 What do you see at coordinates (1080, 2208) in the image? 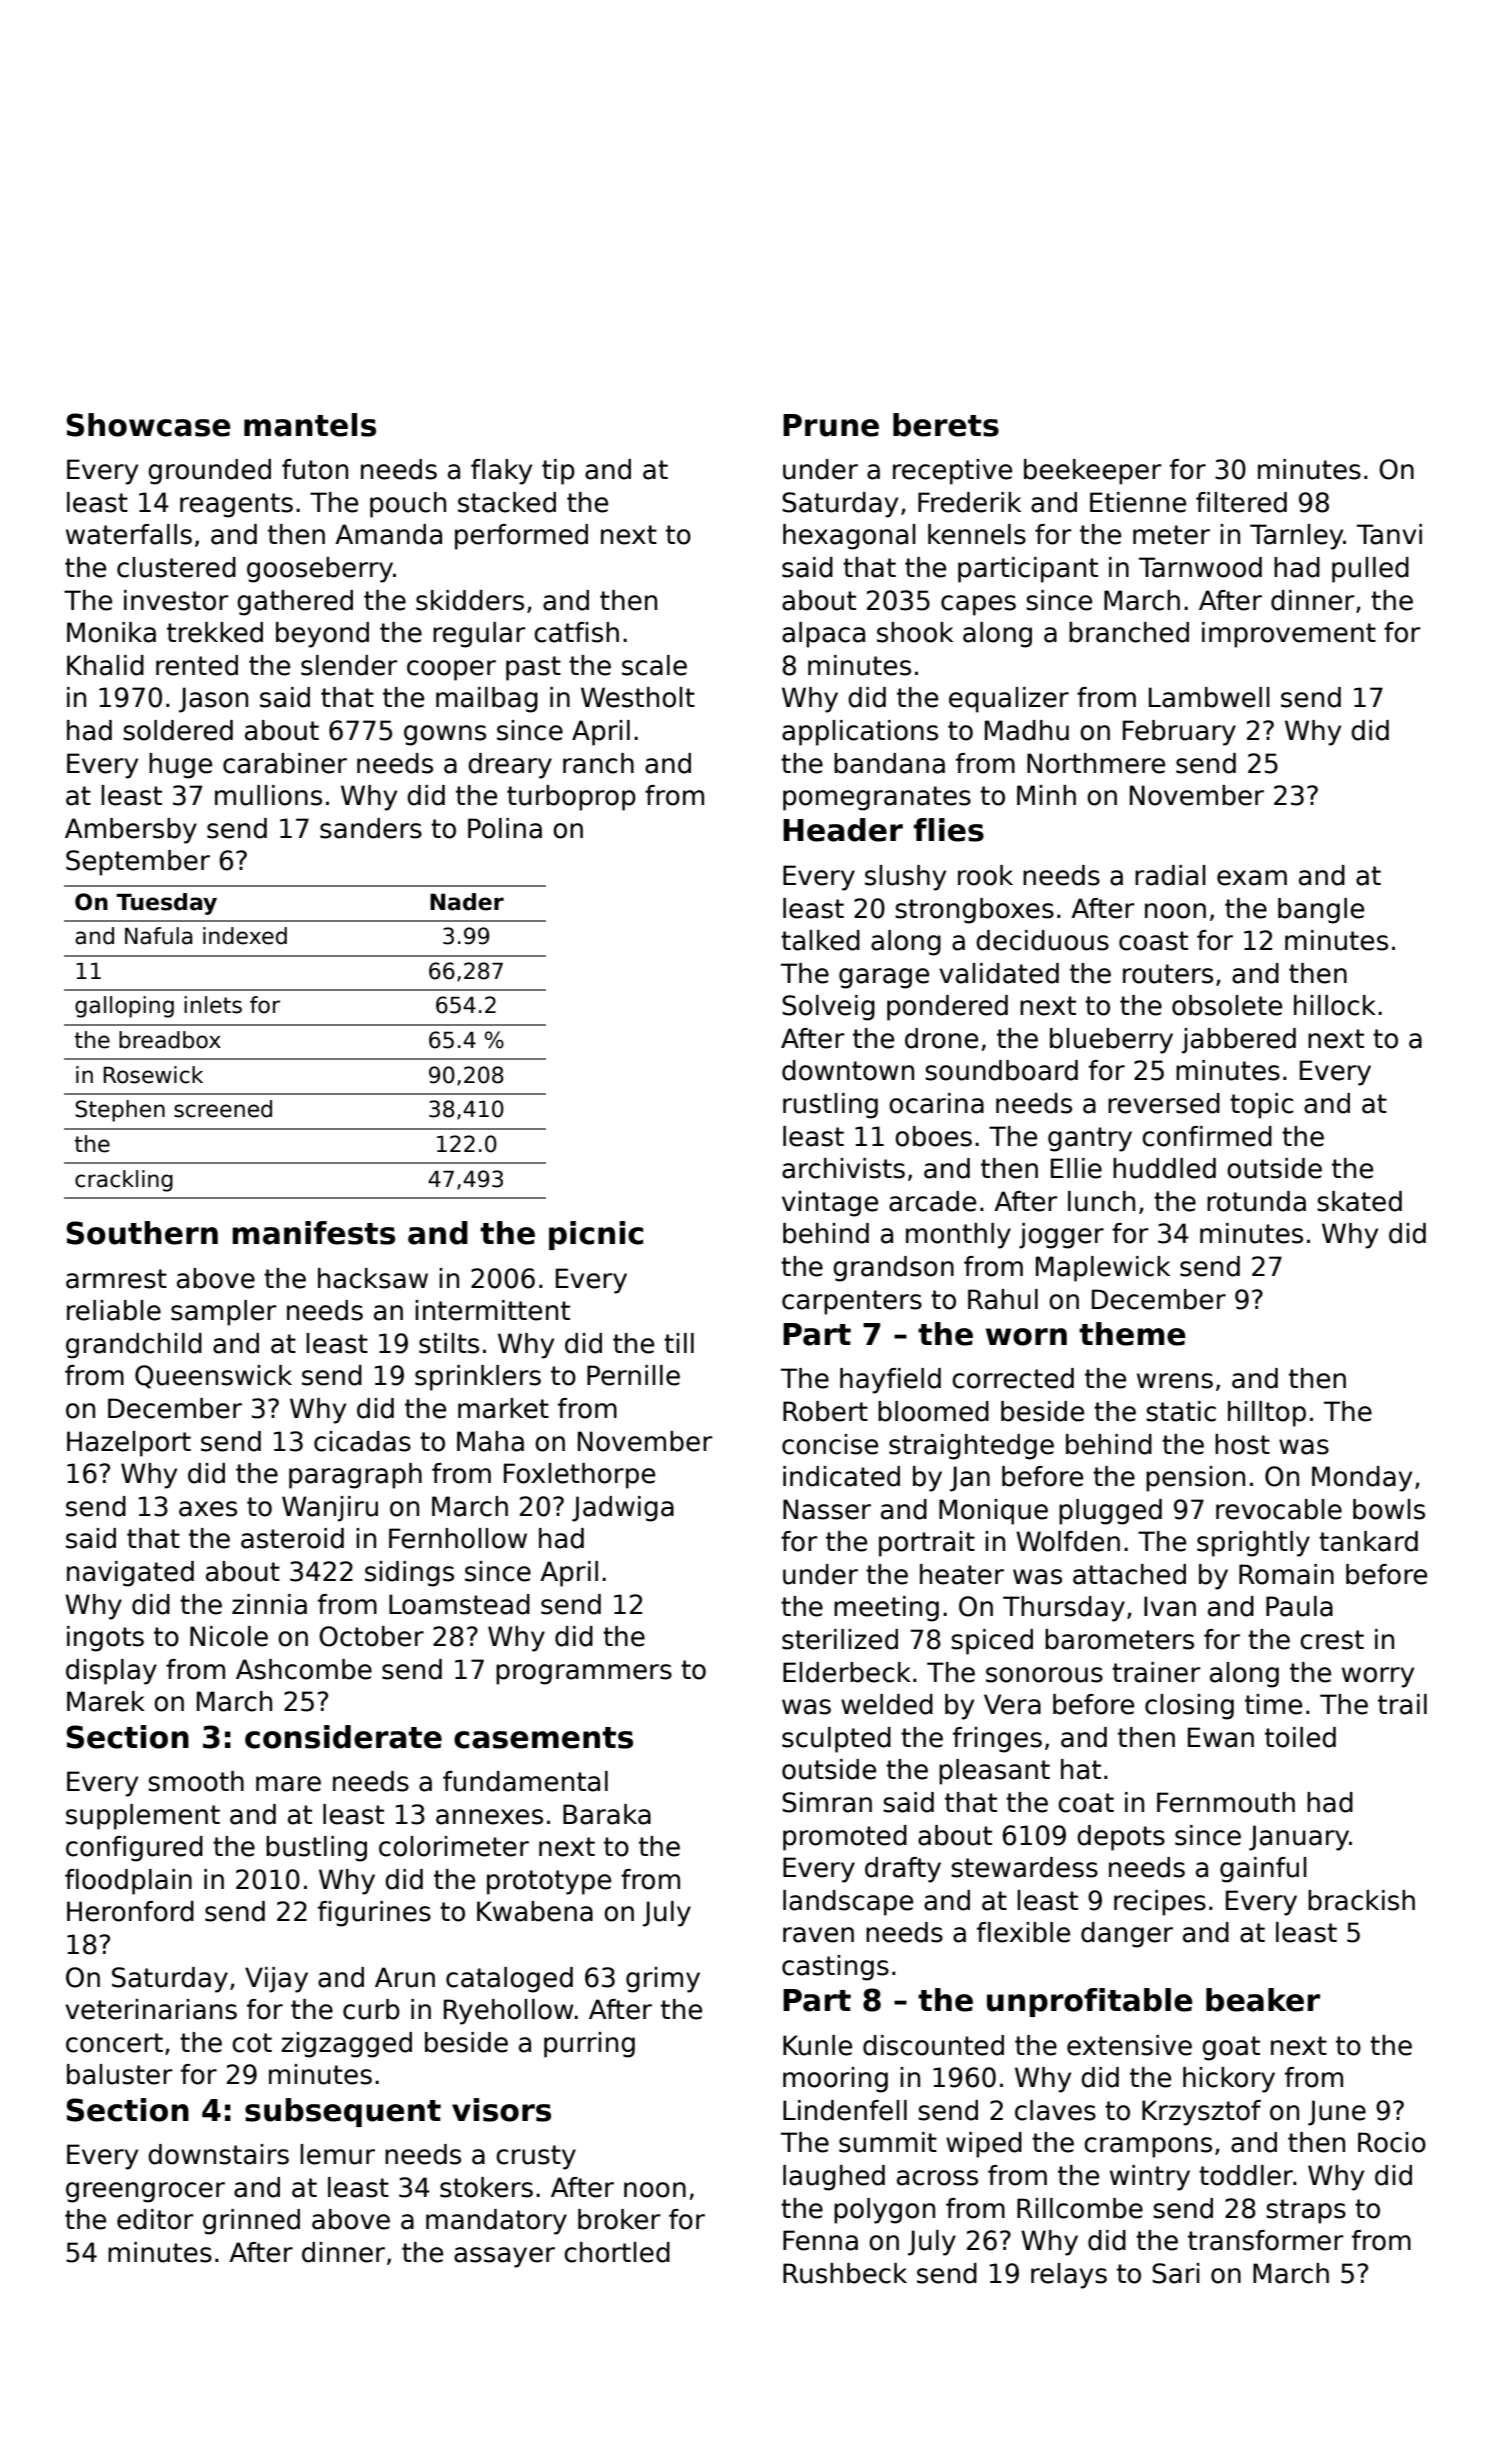
I see `Rillcombe` at bounding box center [1080, 2208].
